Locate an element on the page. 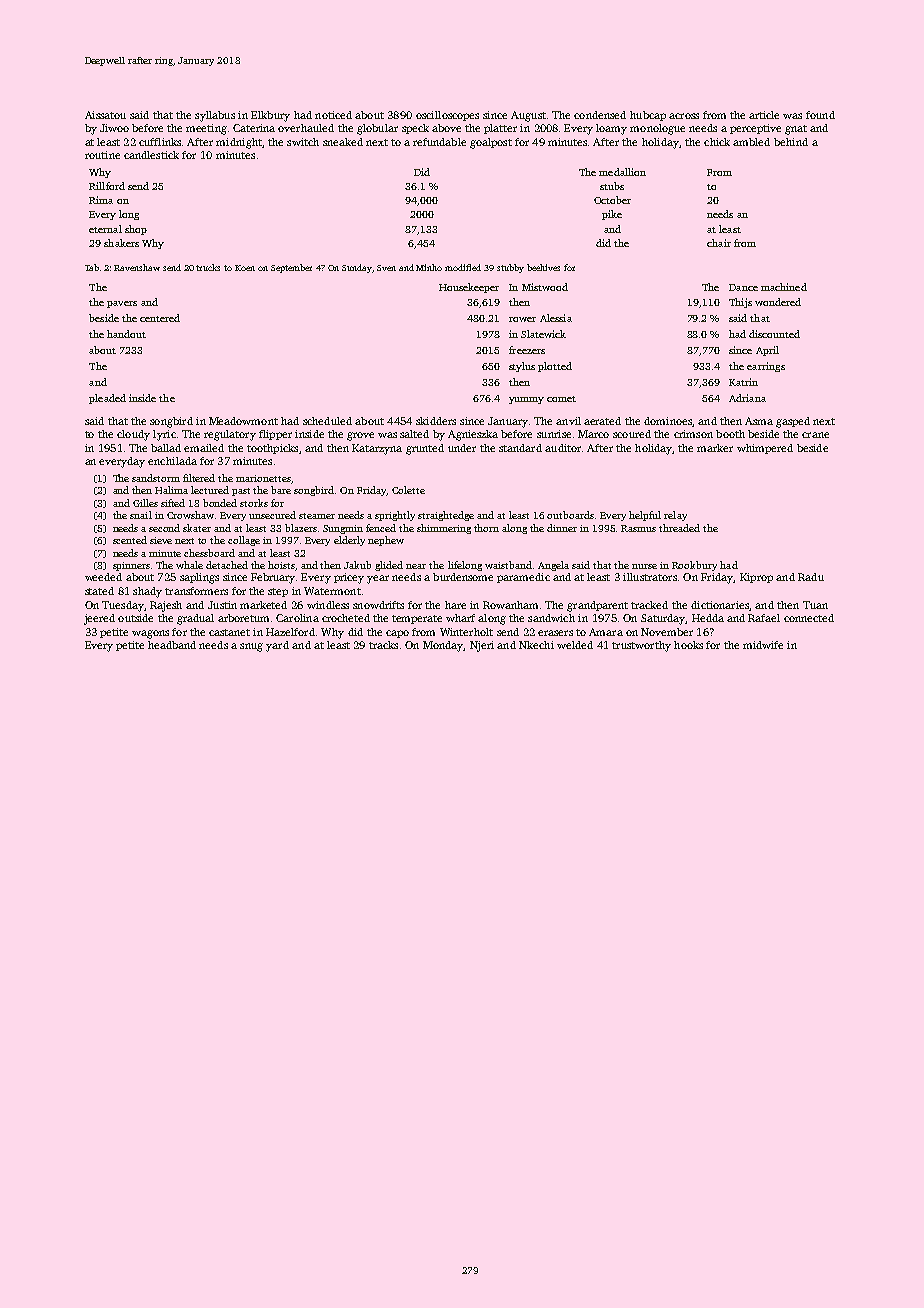 The height and width of the document is (1308, 924). Rowanham is located at coordinates (510, 605).
